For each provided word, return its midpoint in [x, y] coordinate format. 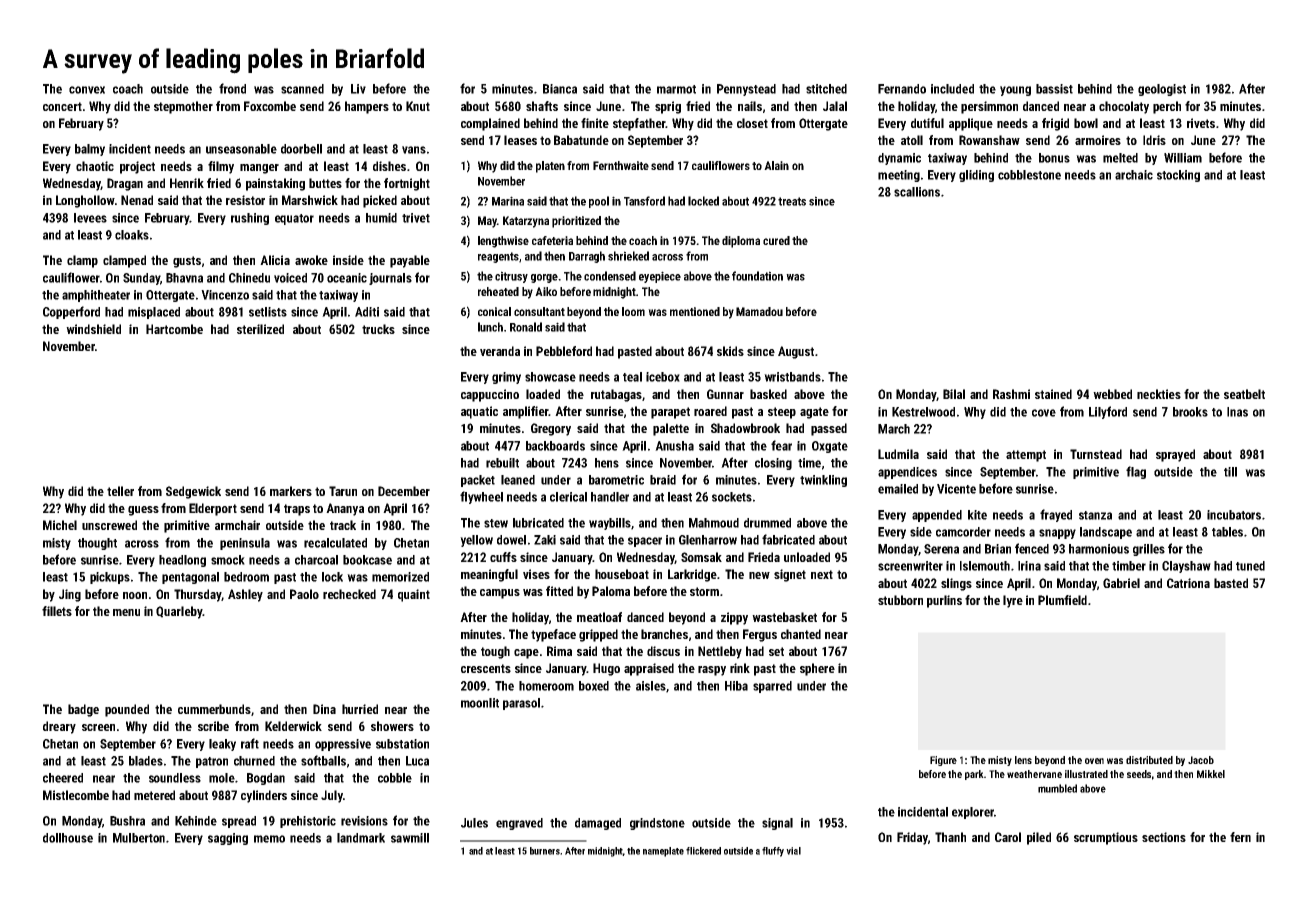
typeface [553, 635]
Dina [324, 709]
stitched [826, 89]
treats [792, 201]
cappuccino [490, 395]
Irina [1029, 566]
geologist [1162, 90]
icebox [663, 377]
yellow [476, 541]
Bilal [954, 394]
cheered [63, 778]
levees [90, 218]
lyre [1013, 601]
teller [120, 491]
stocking [1178, 176]
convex [87, 90]
